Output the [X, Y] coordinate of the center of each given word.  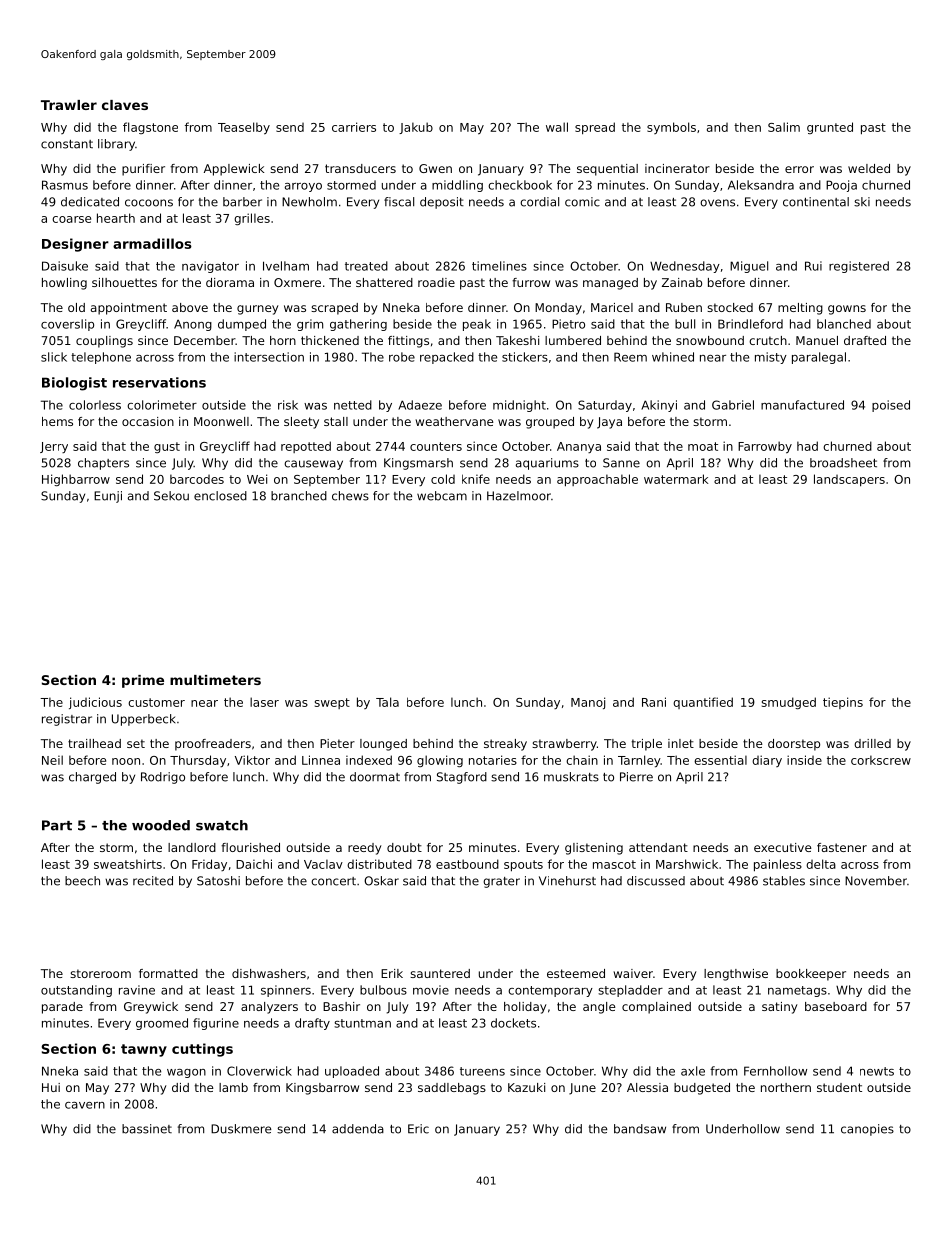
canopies [867, 1130]
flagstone [150, 128]
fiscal [399, 202]
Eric [418, 1129]
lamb [233, 1087]
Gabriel [733, 405]
